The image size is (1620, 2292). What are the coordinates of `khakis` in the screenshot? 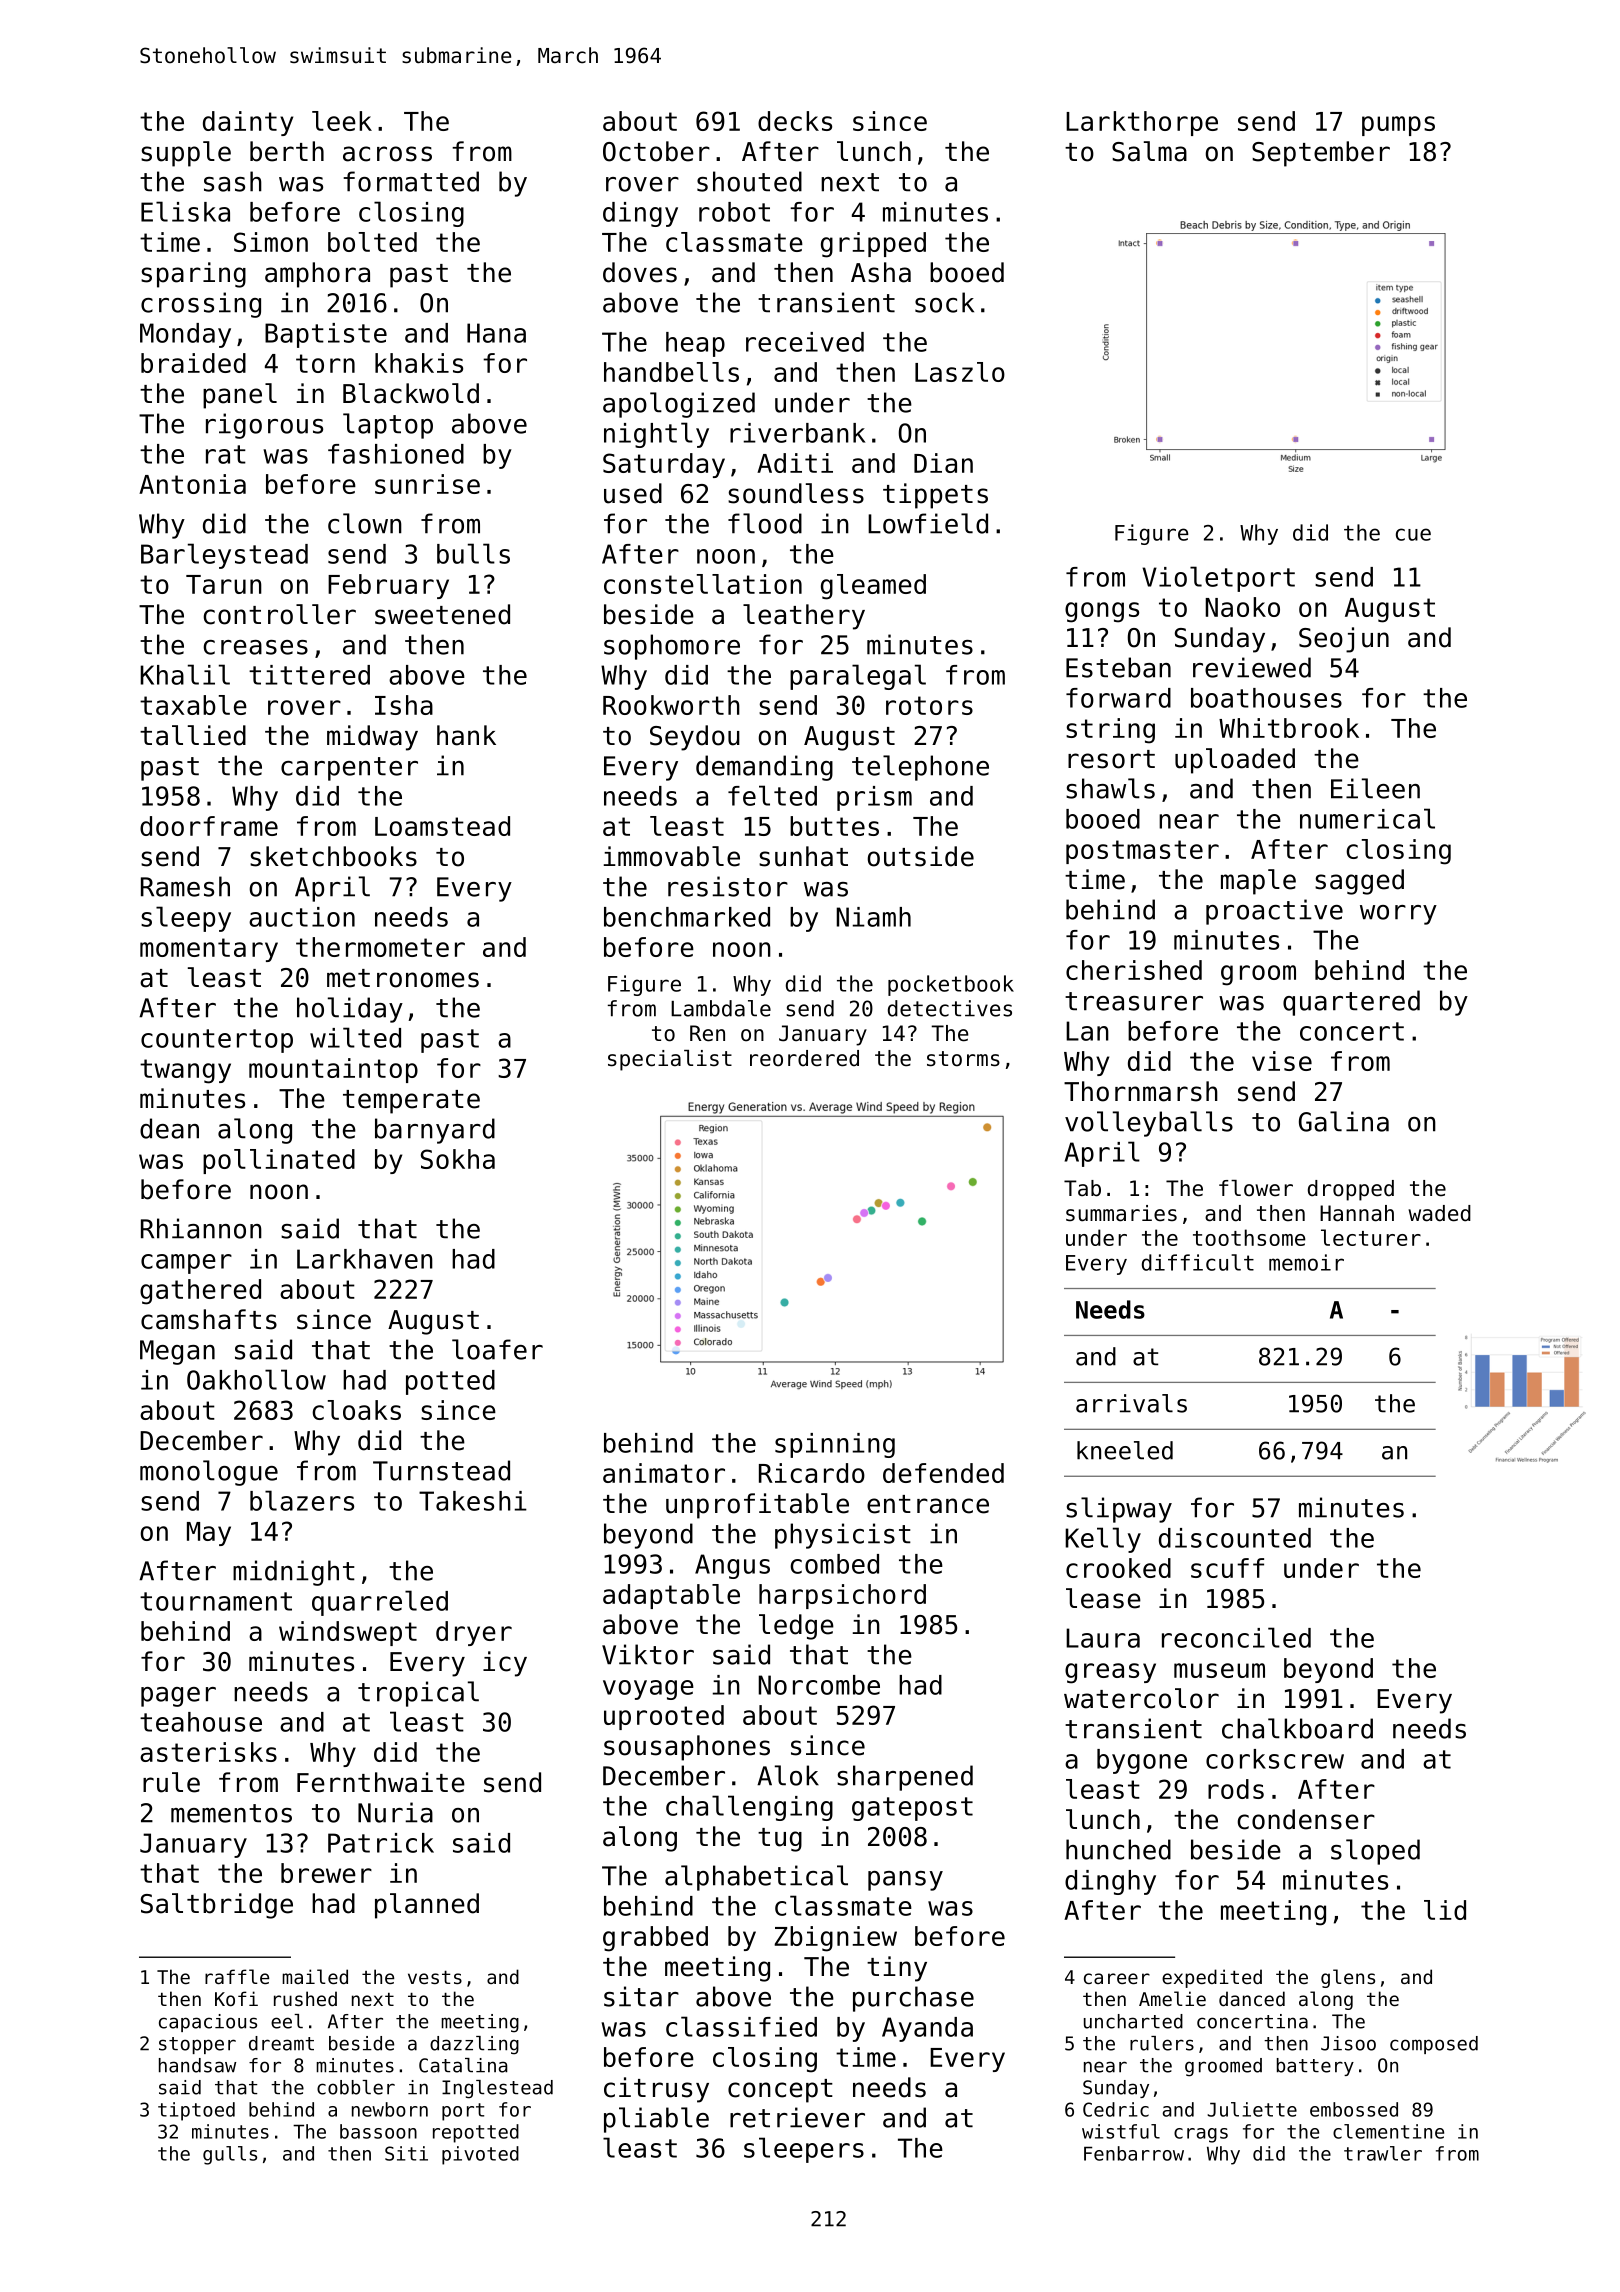 It's located at (419, 363).
